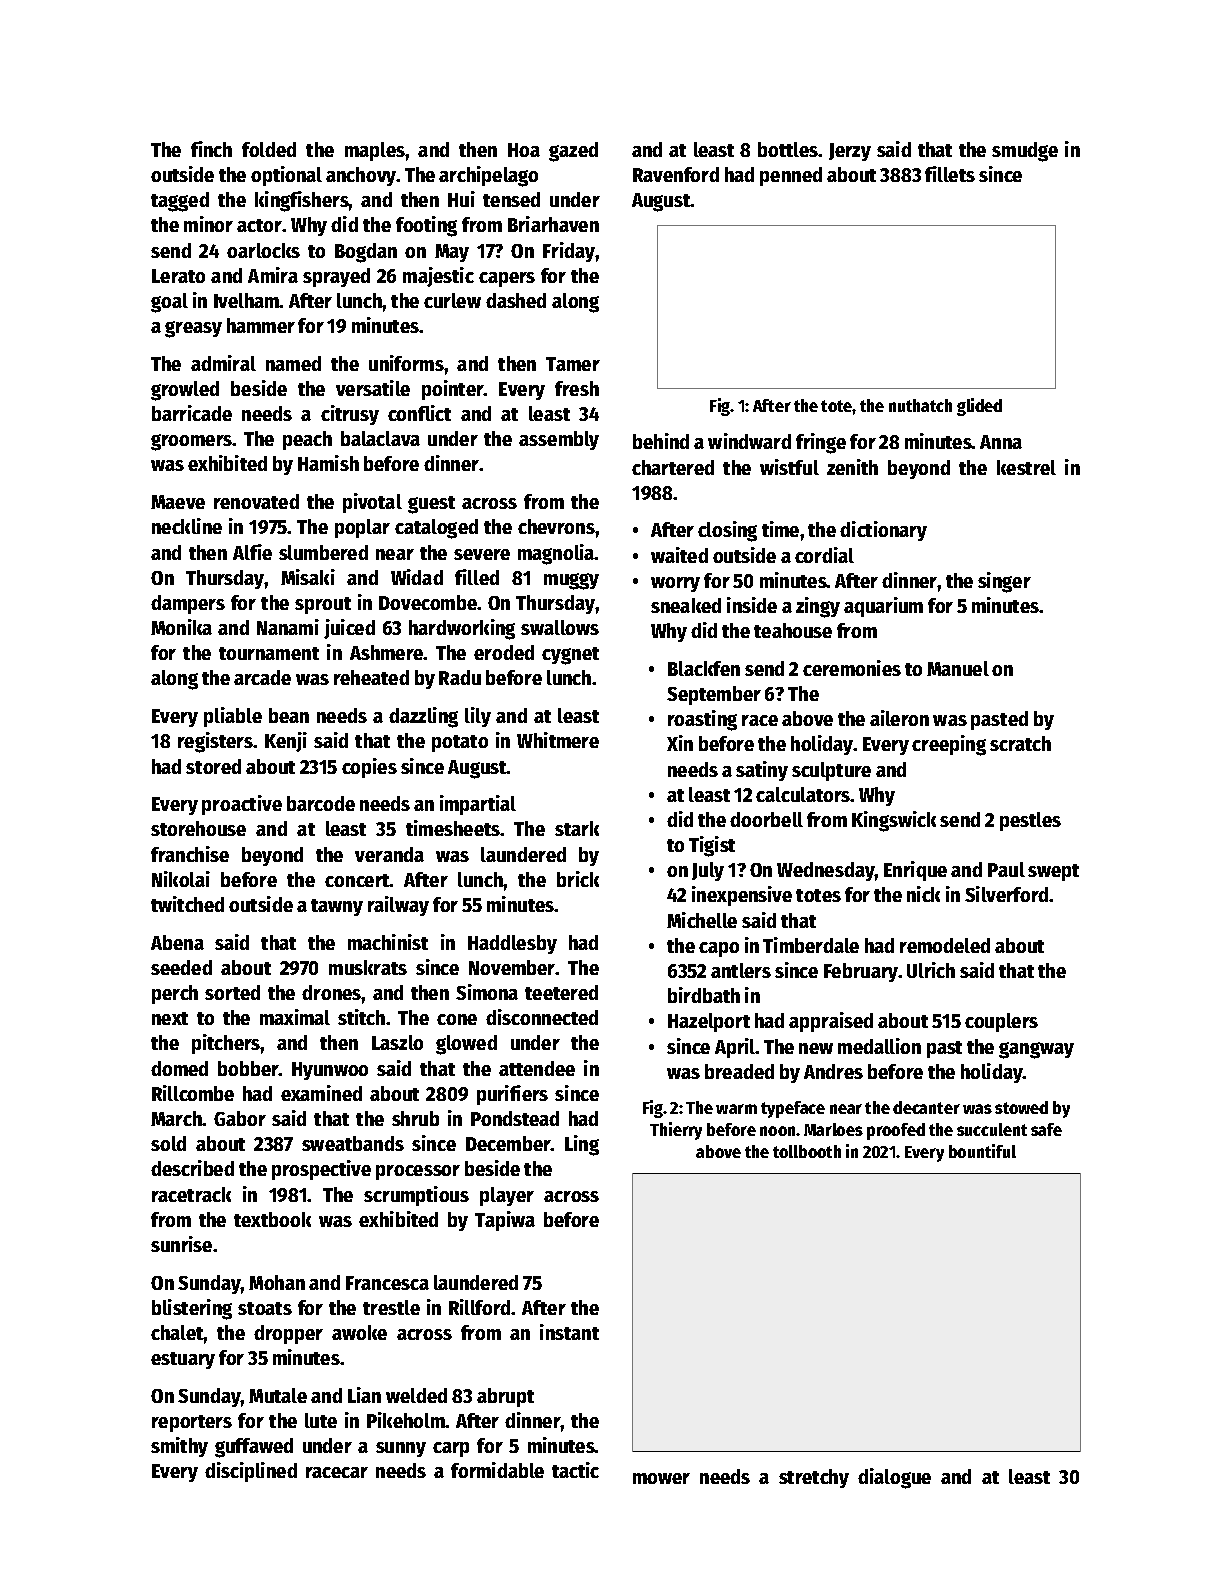  What do you see at coordinates (879, 1046) in the screenshot?
I see `medallion` at bounding box center [879, 1046].
